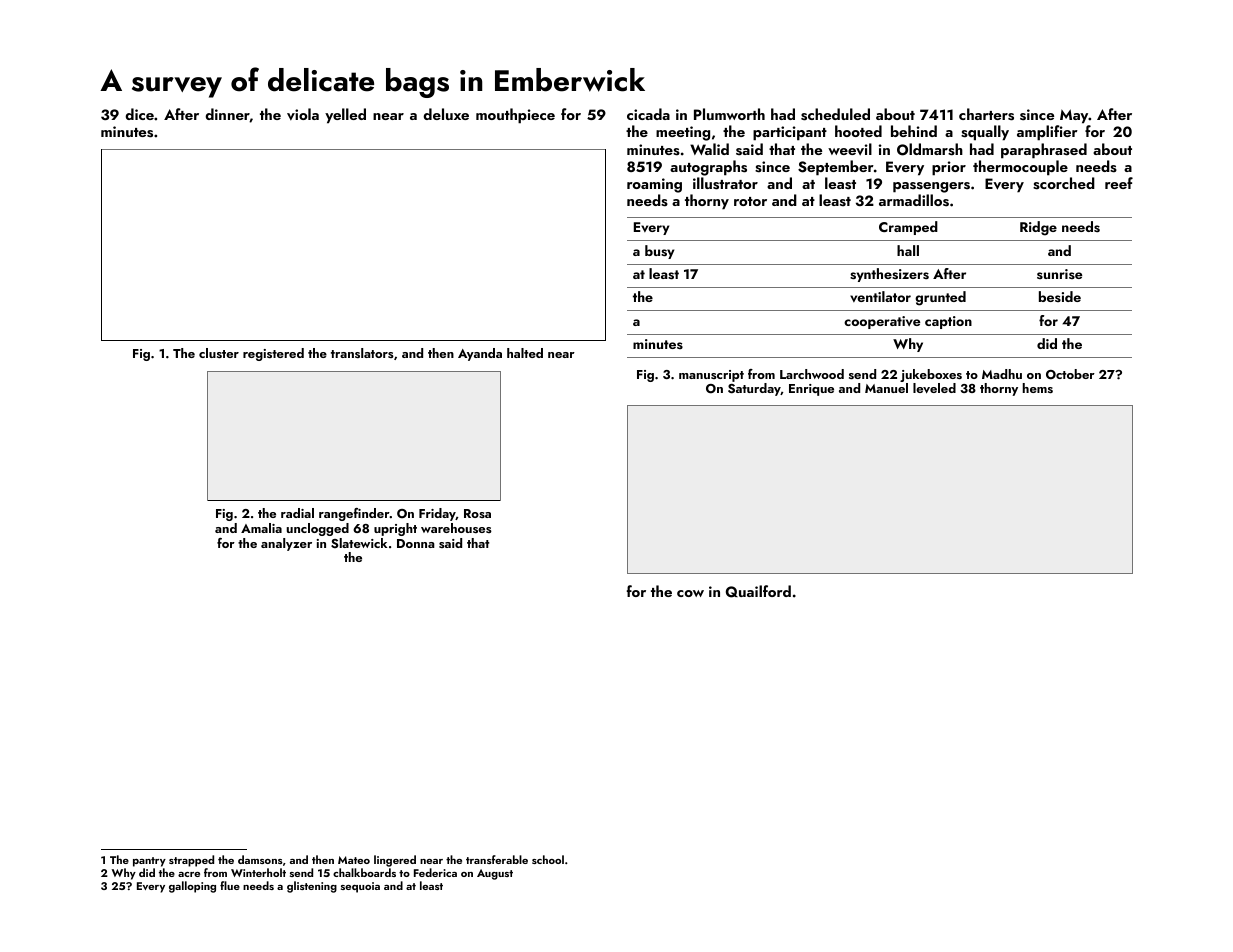  Describe the element at coordinates (934, 388) in the page. I see `leveled` at that location.
